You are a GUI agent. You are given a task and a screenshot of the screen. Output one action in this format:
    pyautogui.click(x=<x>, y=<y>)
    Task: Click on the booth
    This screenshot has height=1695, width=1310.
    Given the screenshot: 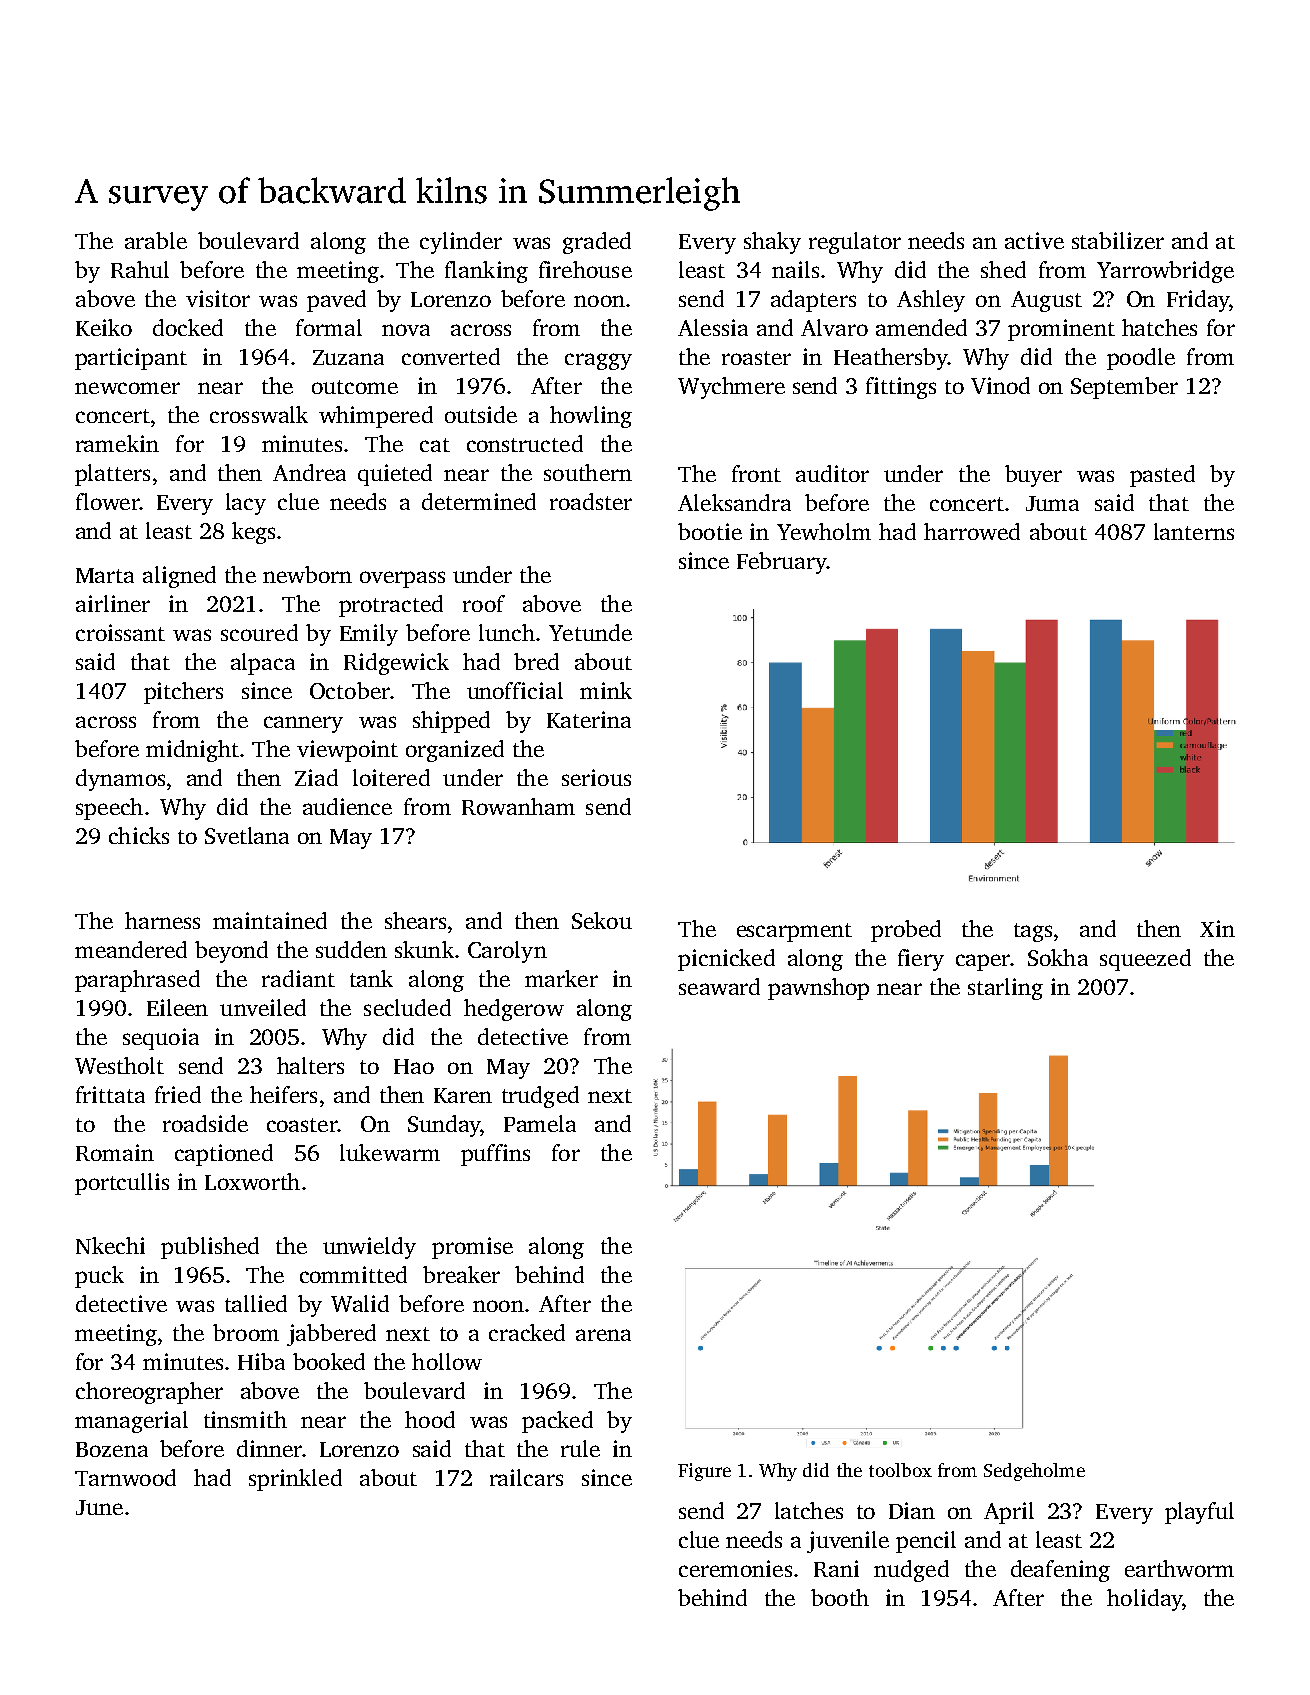 What is the action you would take?
    pyautogui.click(x=840, y=1597)
